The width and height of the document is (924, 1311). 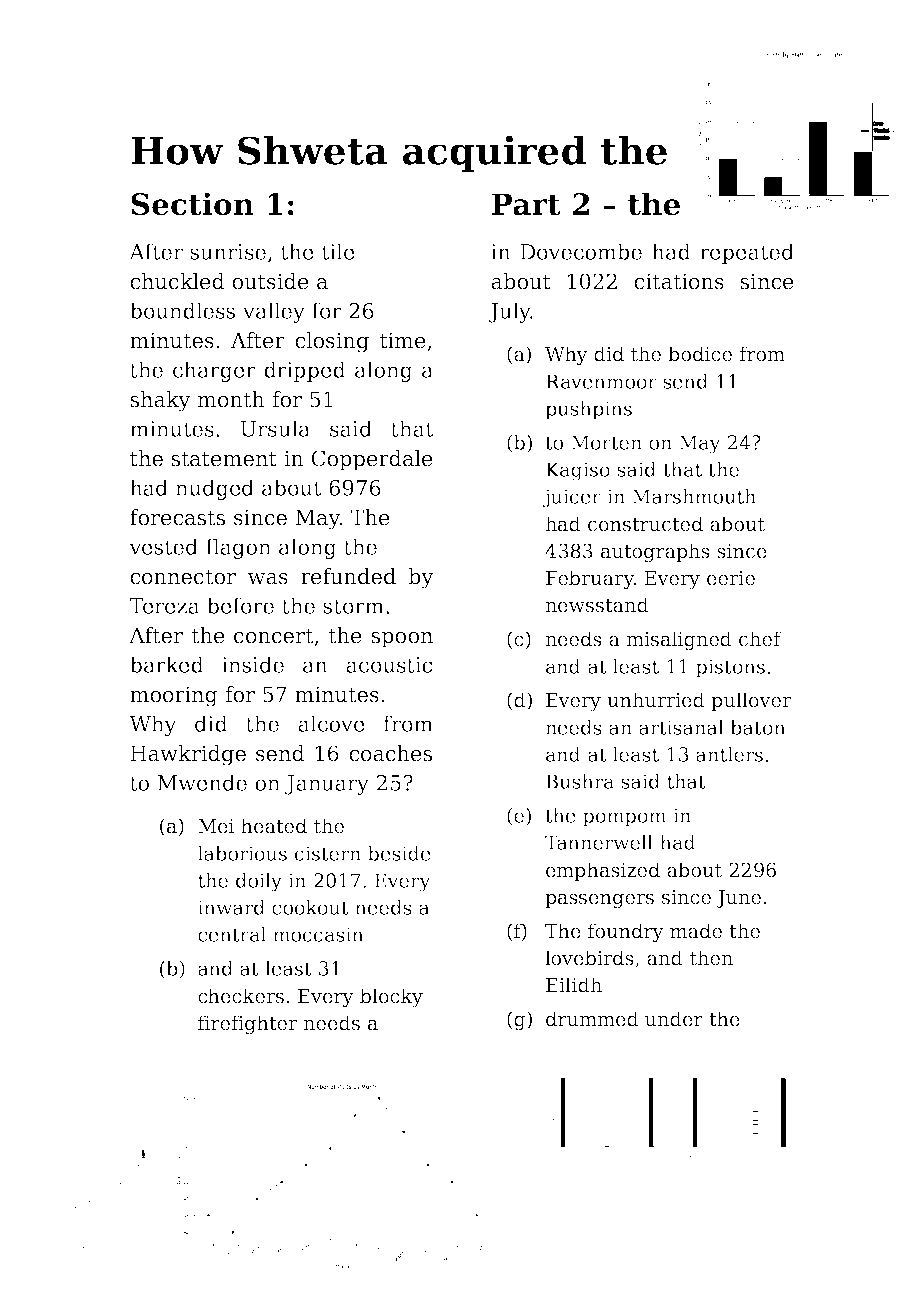 What do you see at coordinates (656, 700) in the document?
I see `unhurried` at bounding box center [656, 700].
